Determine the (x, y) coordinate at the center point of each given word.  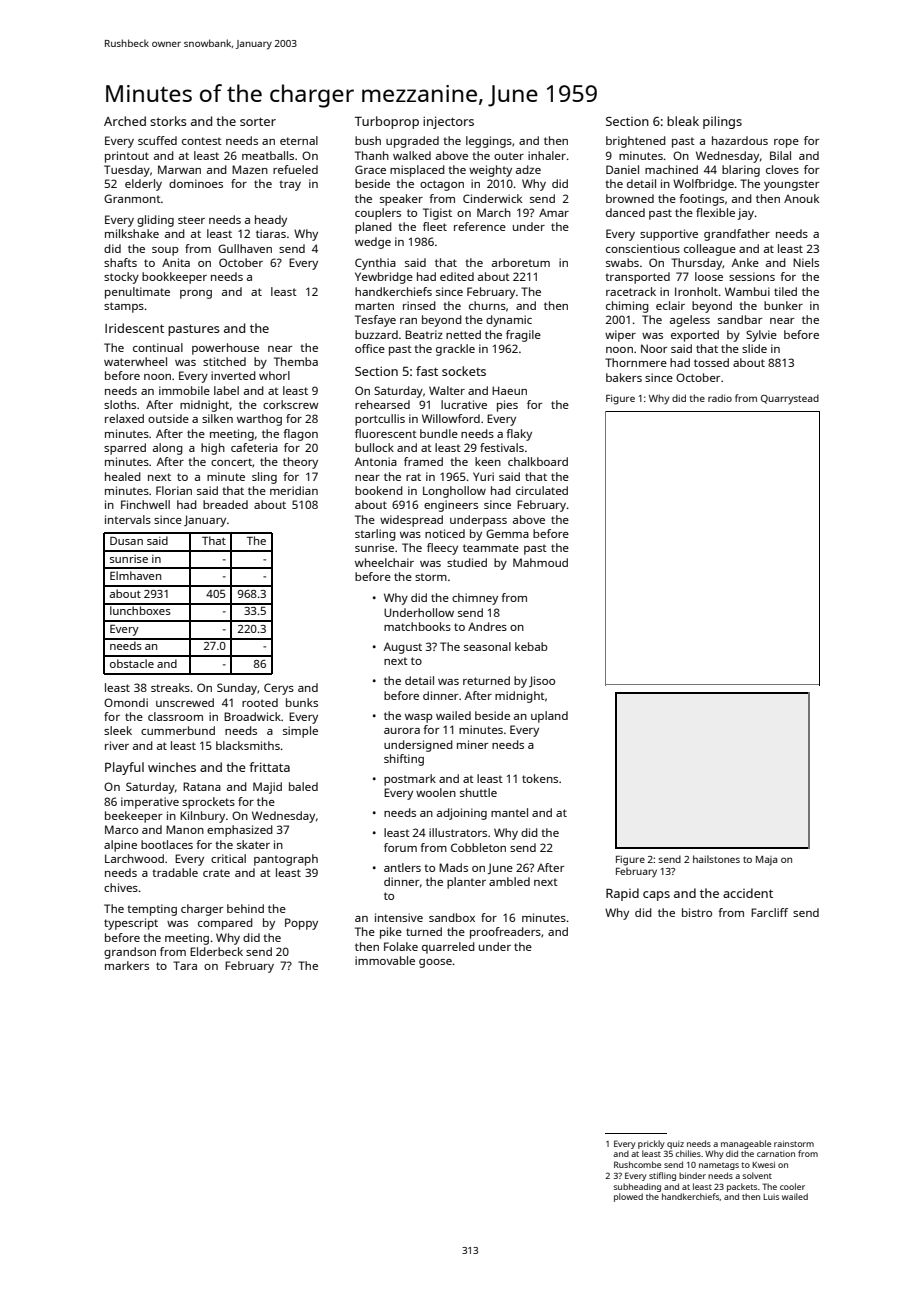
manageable (746, 1144)
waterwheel (135, 361)
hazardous (740, 140)
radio (720, 398)
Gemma (507, 533)
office (370, 348)
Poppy (301, 924)
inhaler (547, 155)
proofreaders (505, 933)
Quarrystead (790, 399)
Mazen (250, 169)
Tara (185, 965)
